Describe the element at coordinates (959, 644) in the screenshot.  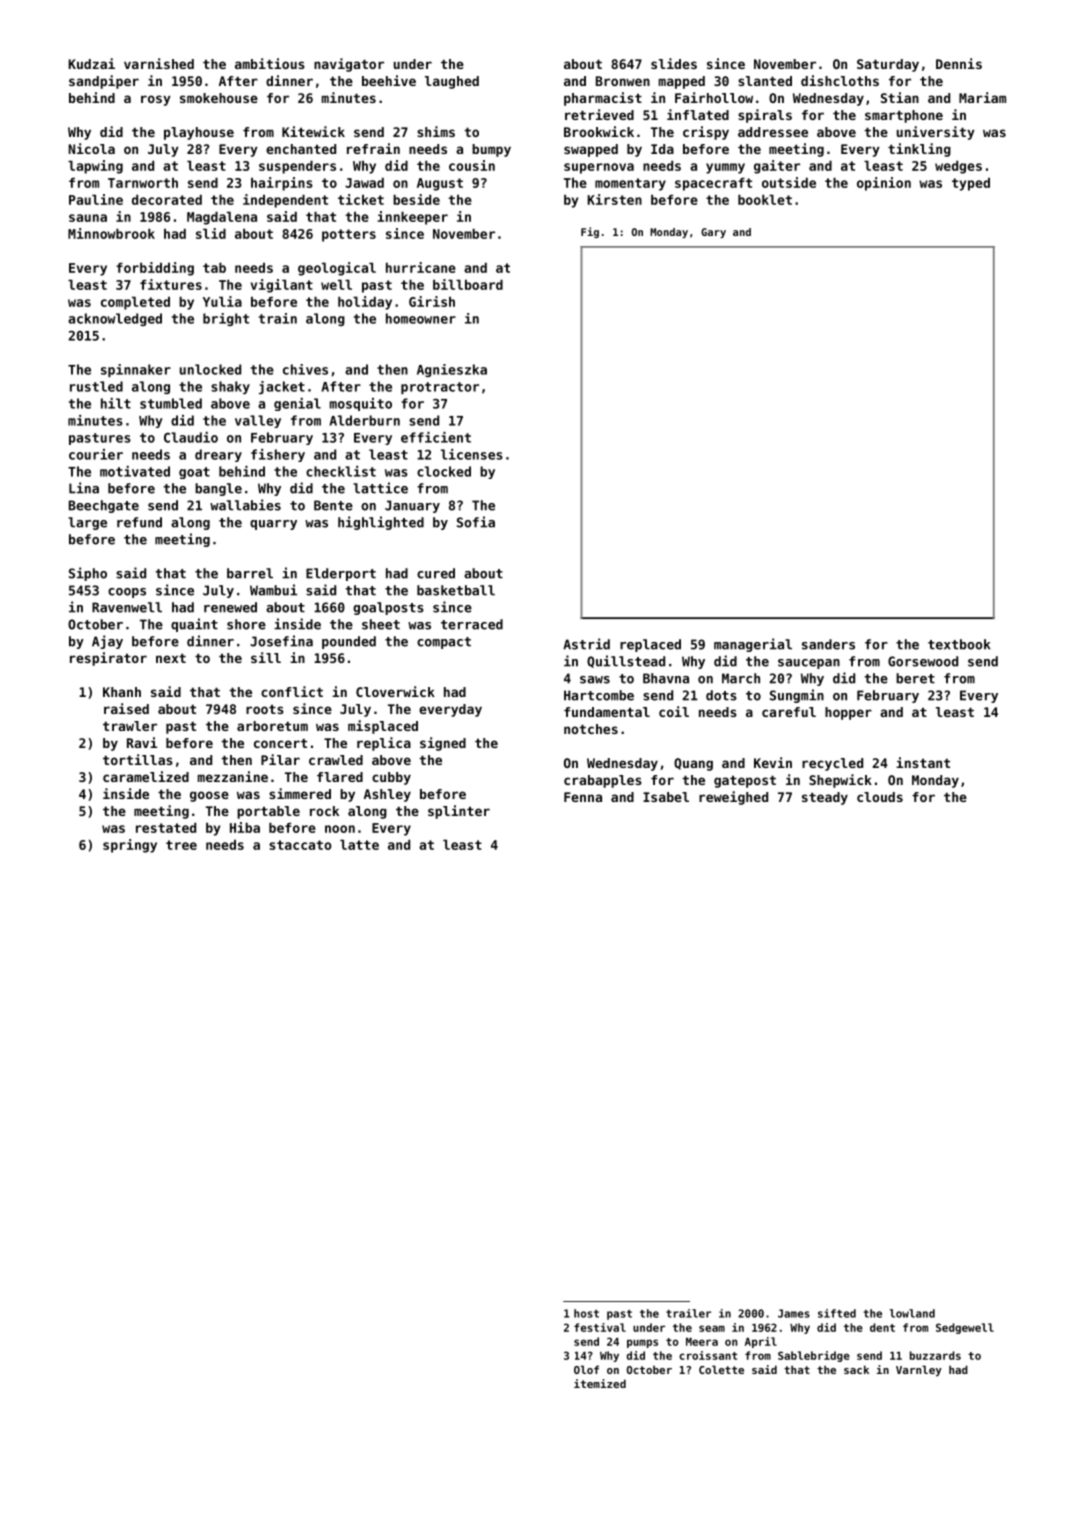
I see `textbook` at that location.
